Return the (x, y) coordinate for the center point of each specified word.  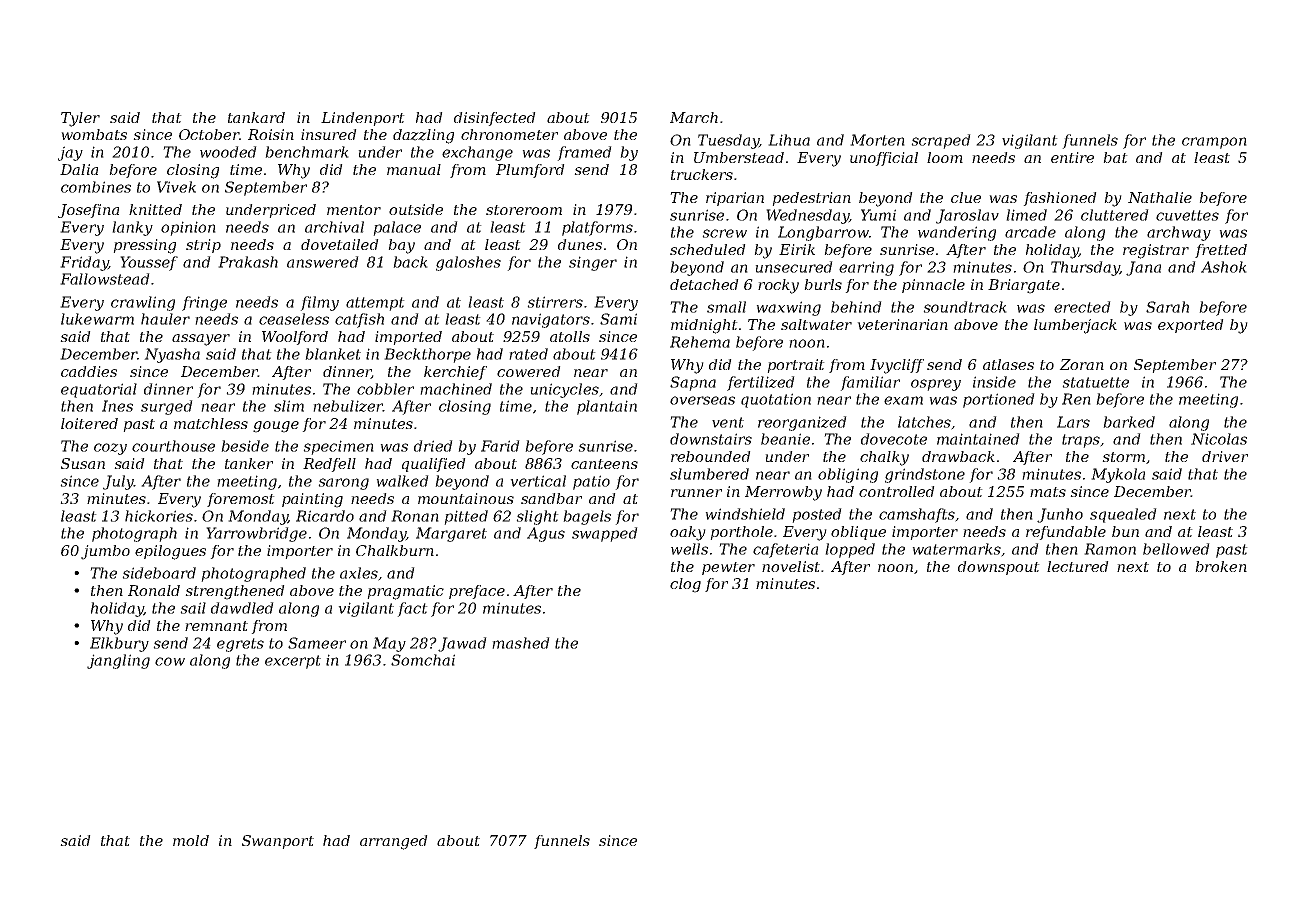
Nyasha (172, 355)
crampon (1214, 143)
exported (1191, 326)
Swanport (278, 842)
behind (856, 307)
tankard (256, 117)
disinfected (495, 119)
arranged (394, 842)
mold (191, 840)
